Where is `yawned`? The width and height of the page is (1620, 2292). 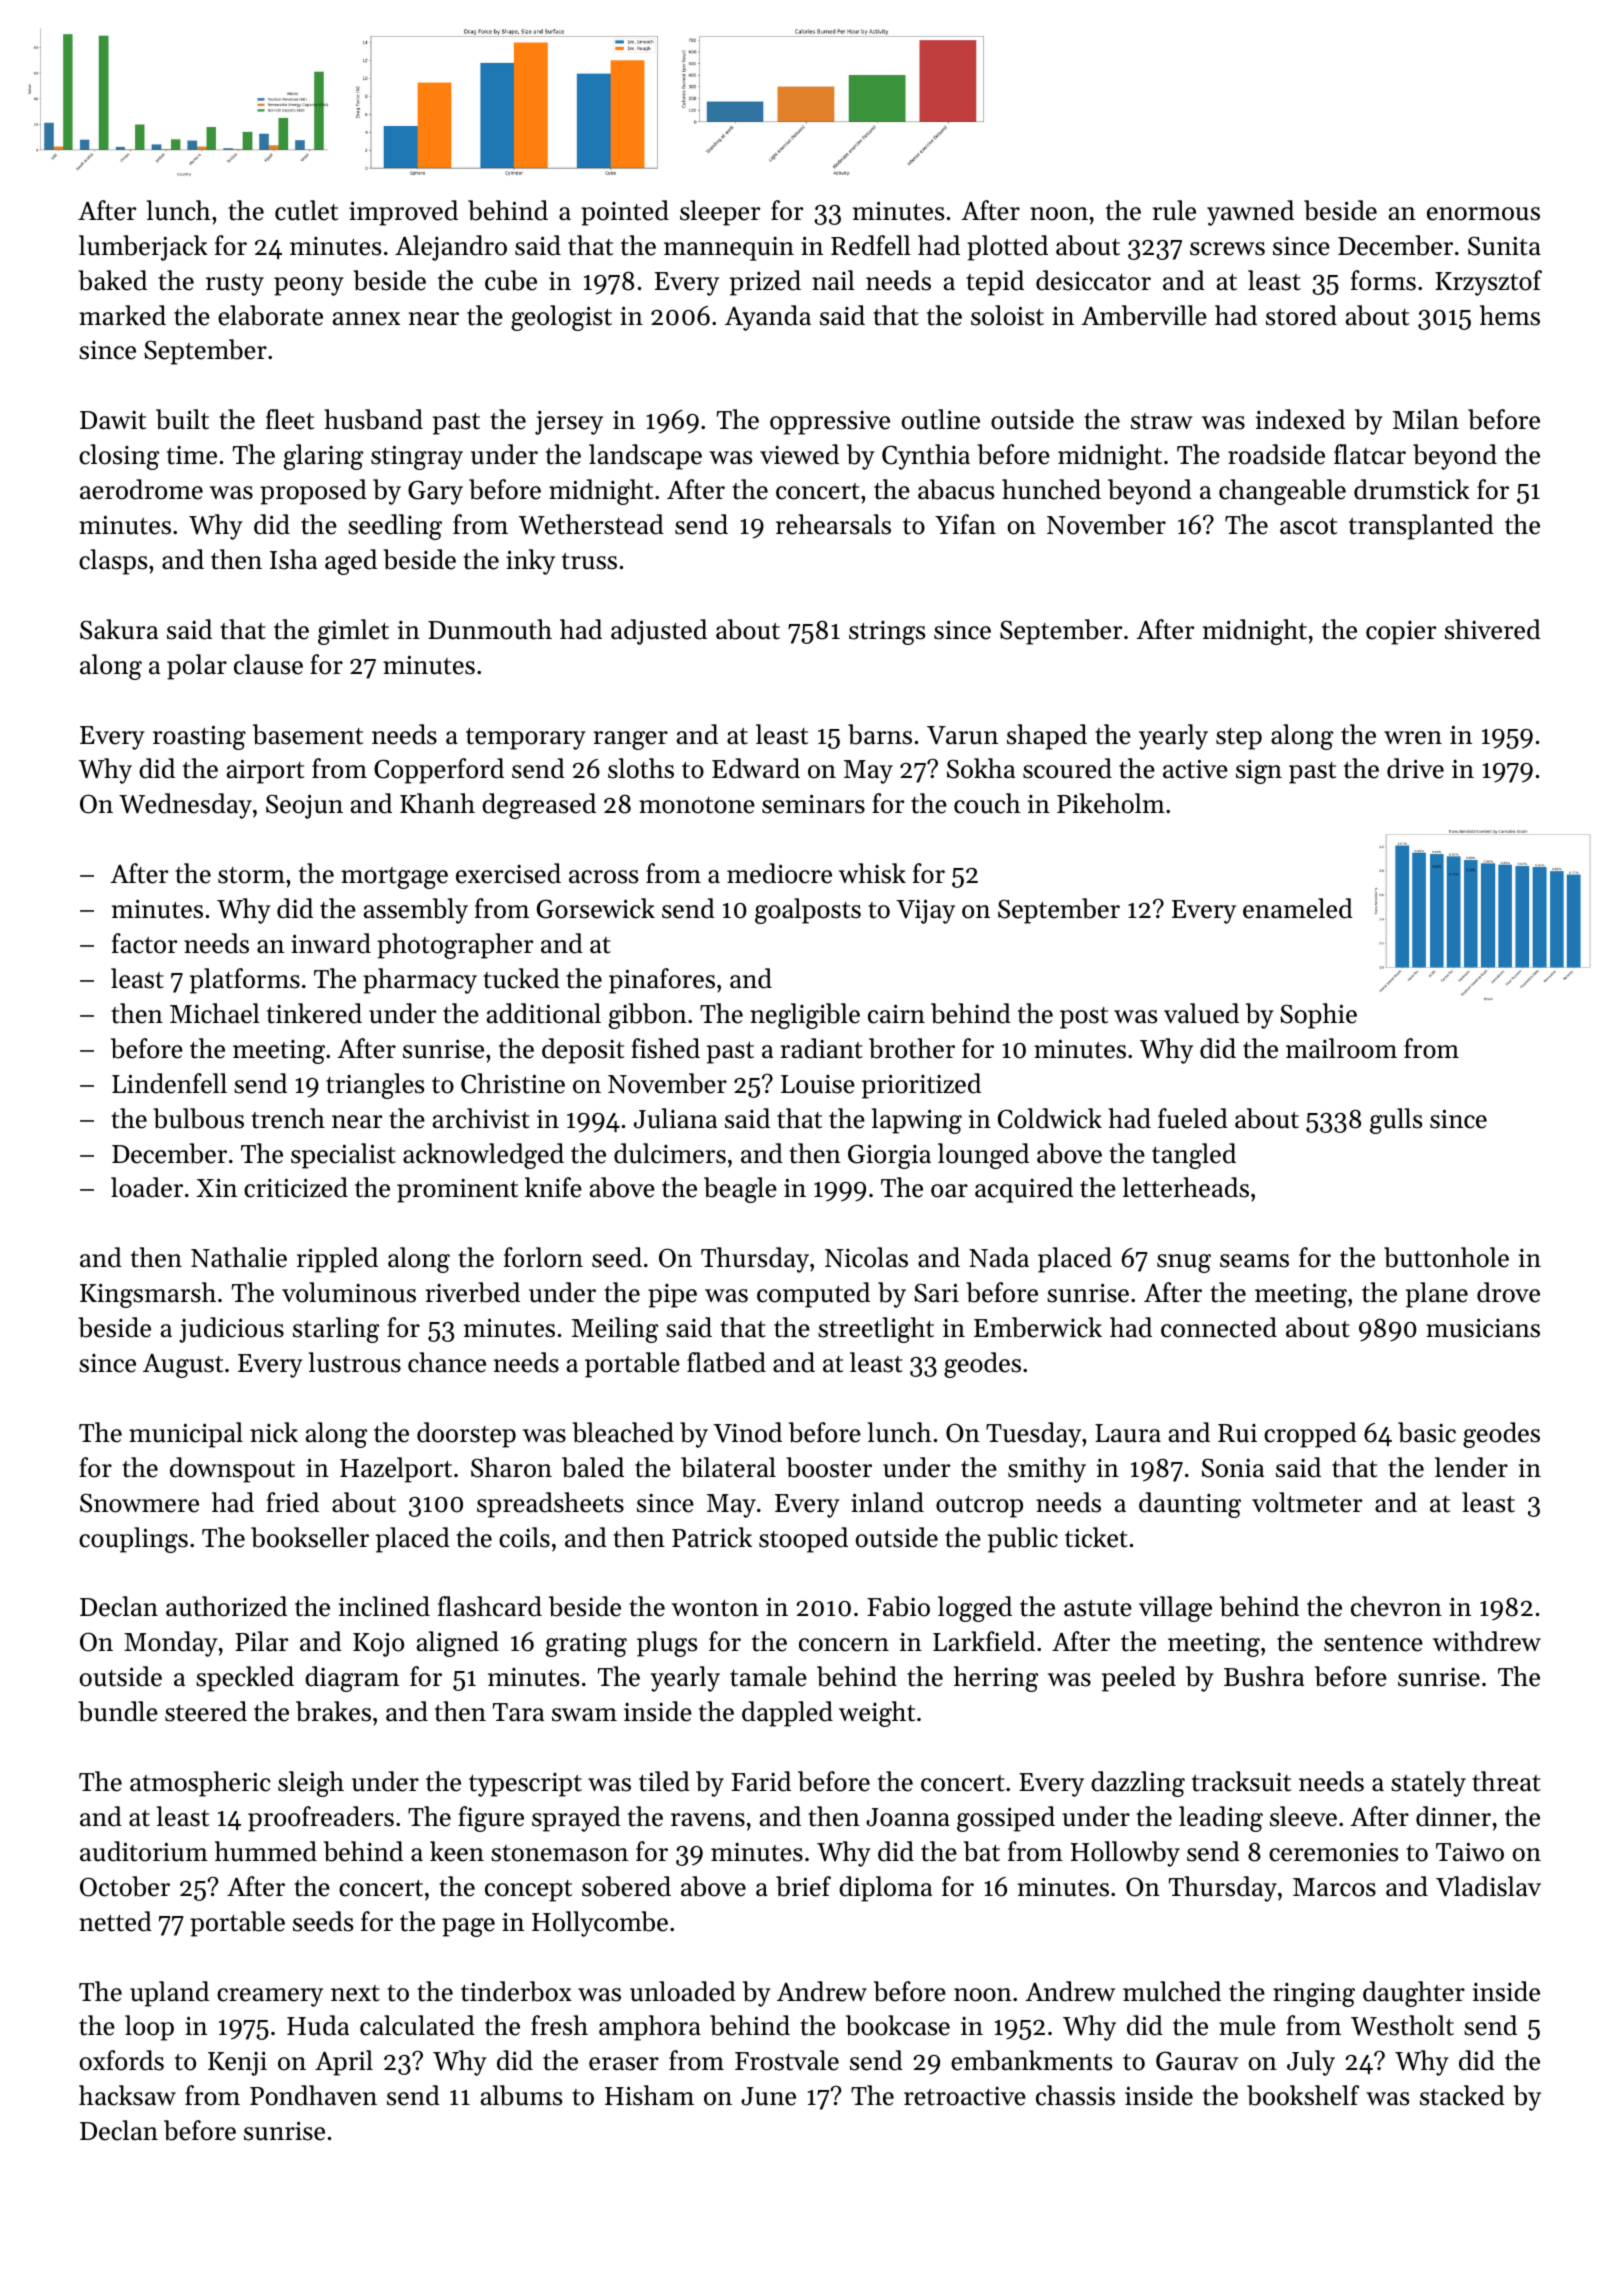 yawned is located at coordinates (1250, 213).
